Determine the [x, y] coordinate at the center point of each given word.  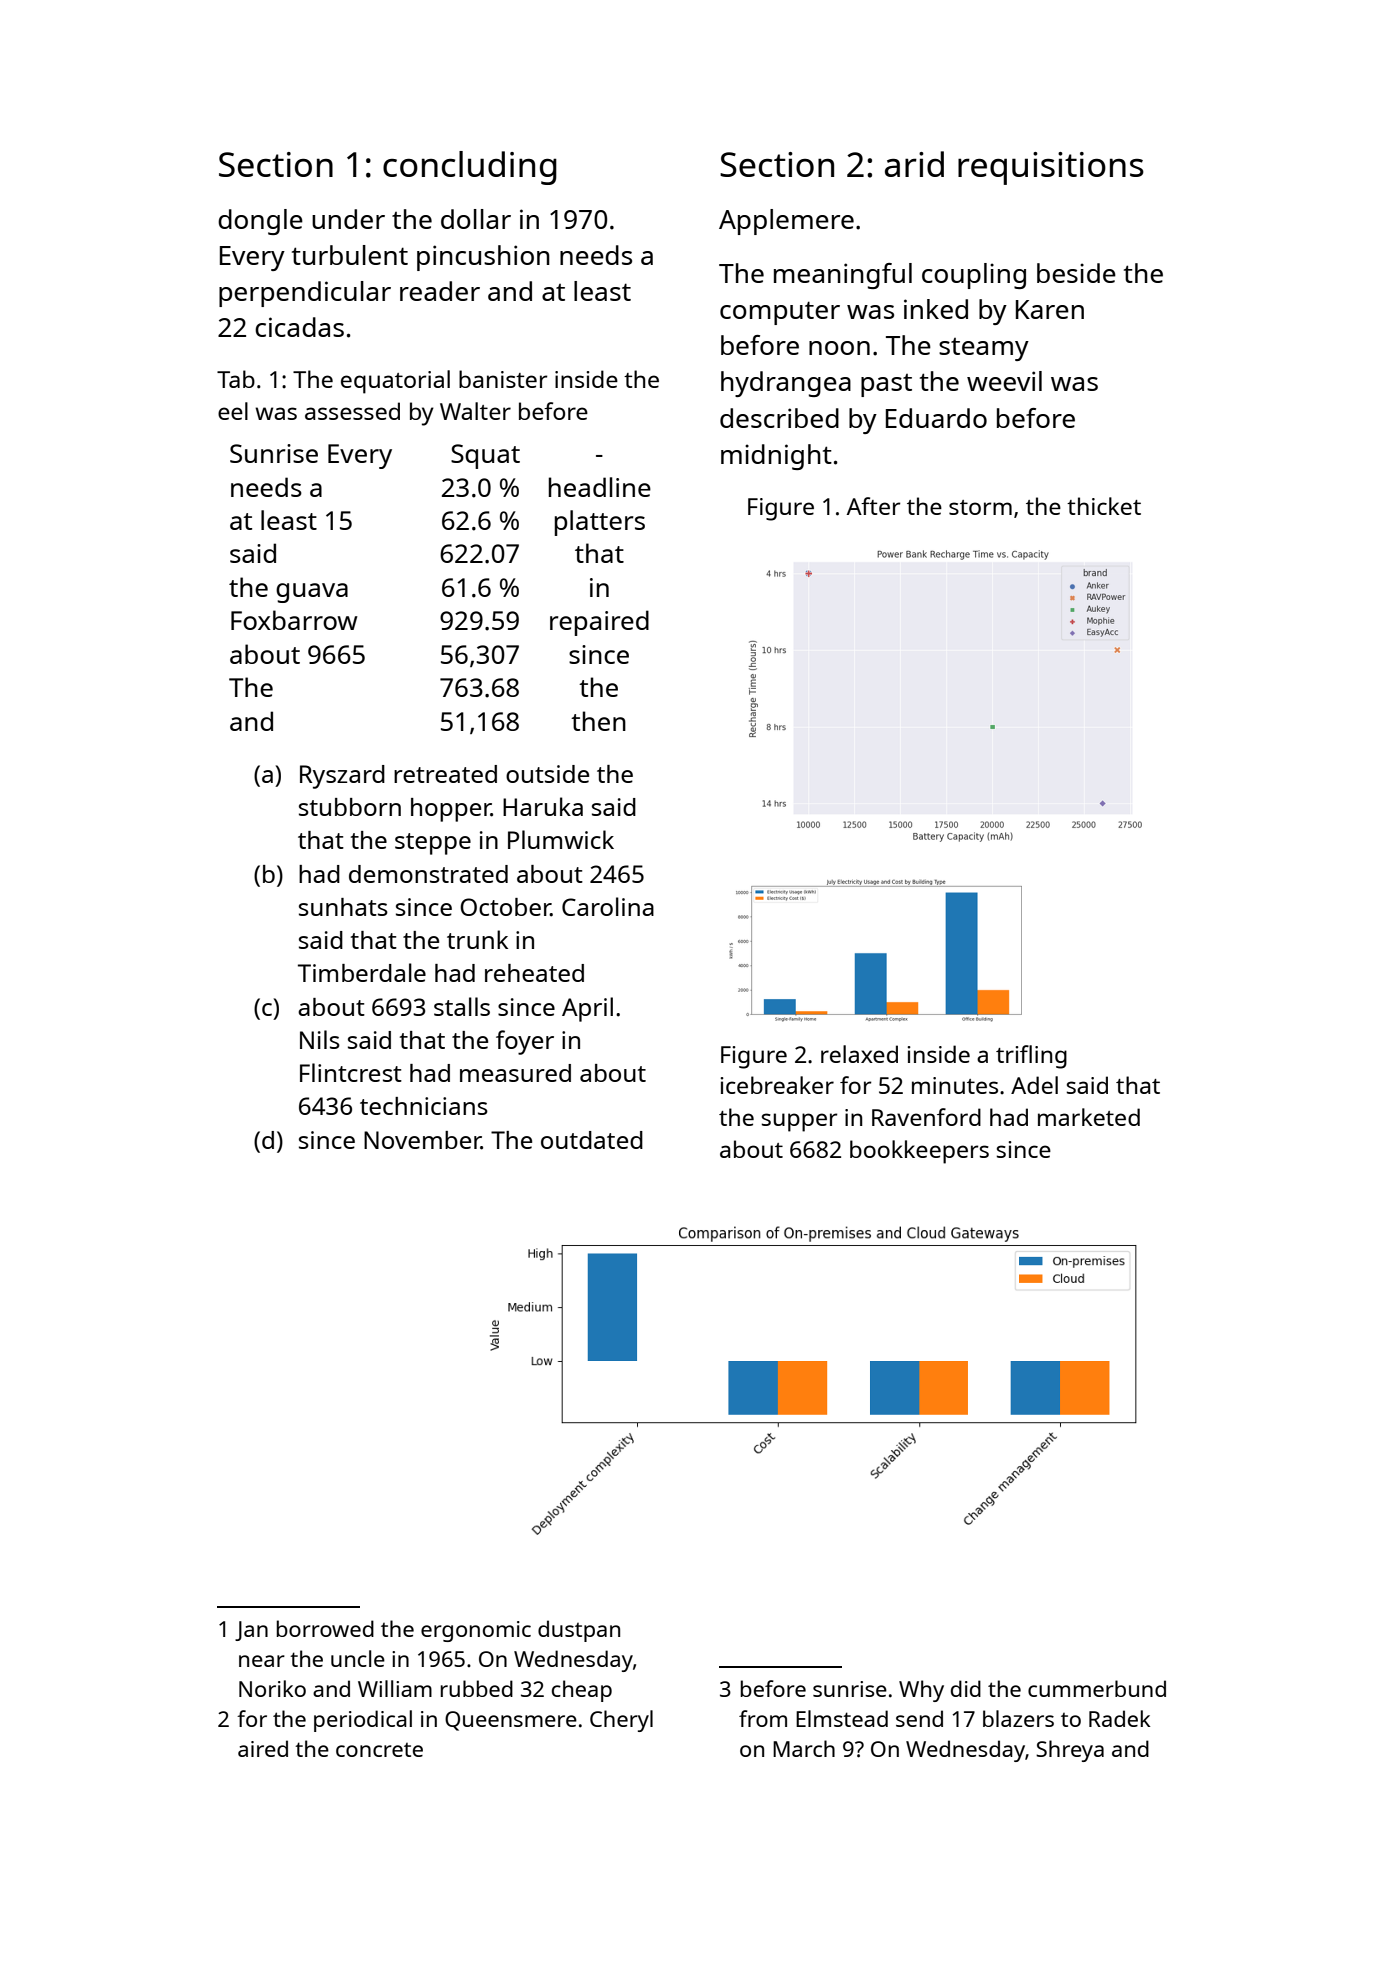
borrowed [325, 1628]
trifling [1031, 1057]
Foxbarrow [294, 620]
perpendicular [305, 294]
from [763, 1718]
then [598, 721]
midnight [776, 457]
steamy [984, 349]
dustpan [579, 1631]
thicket [1104, 506]
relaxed [859, 1054]
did [966, 1688]
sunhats [343, 907]
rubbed [477, 1688]
